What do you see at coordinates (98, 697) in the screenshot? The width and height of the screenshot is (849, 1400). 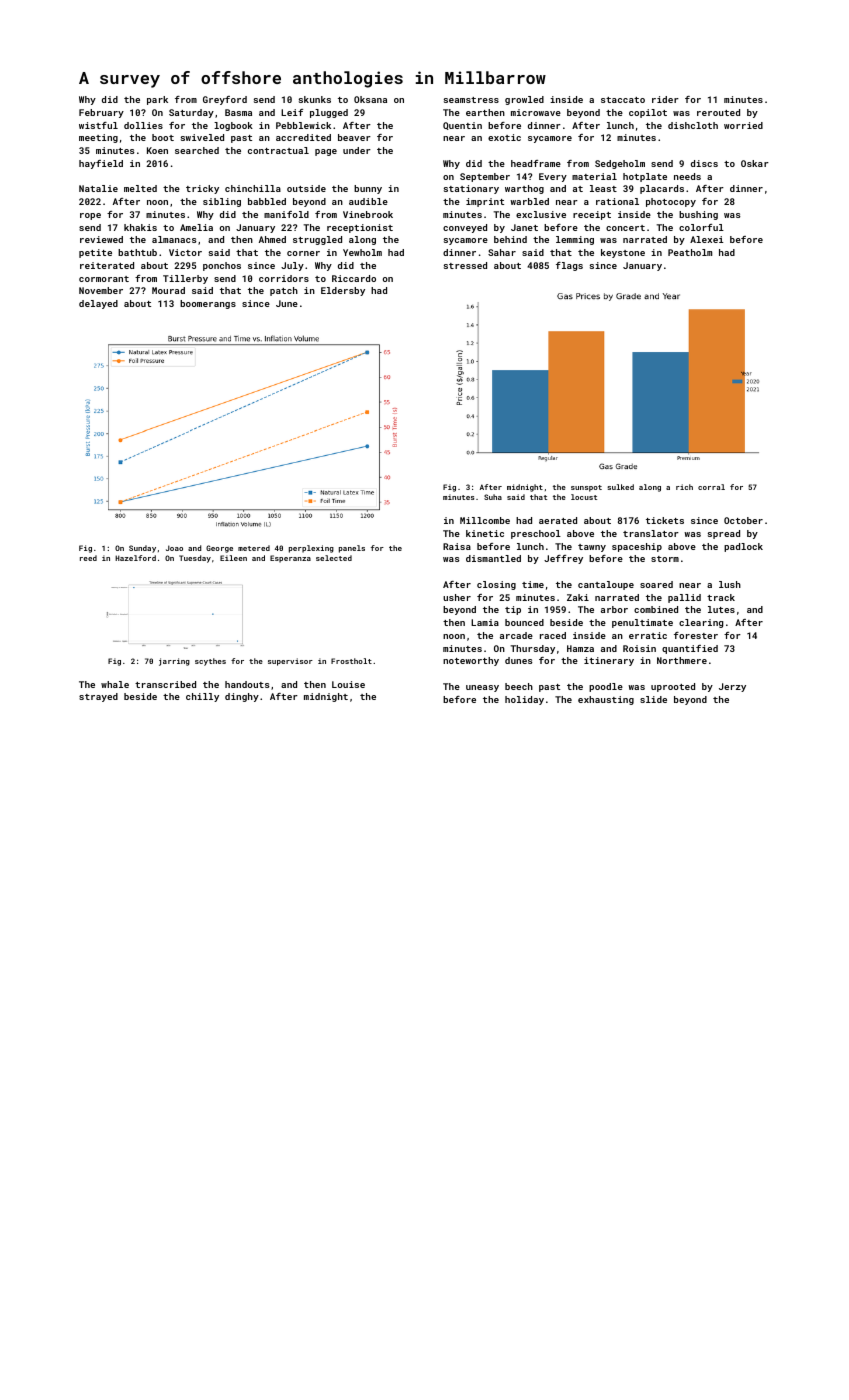 I see `strayed` at bounding box center [98, 697].
